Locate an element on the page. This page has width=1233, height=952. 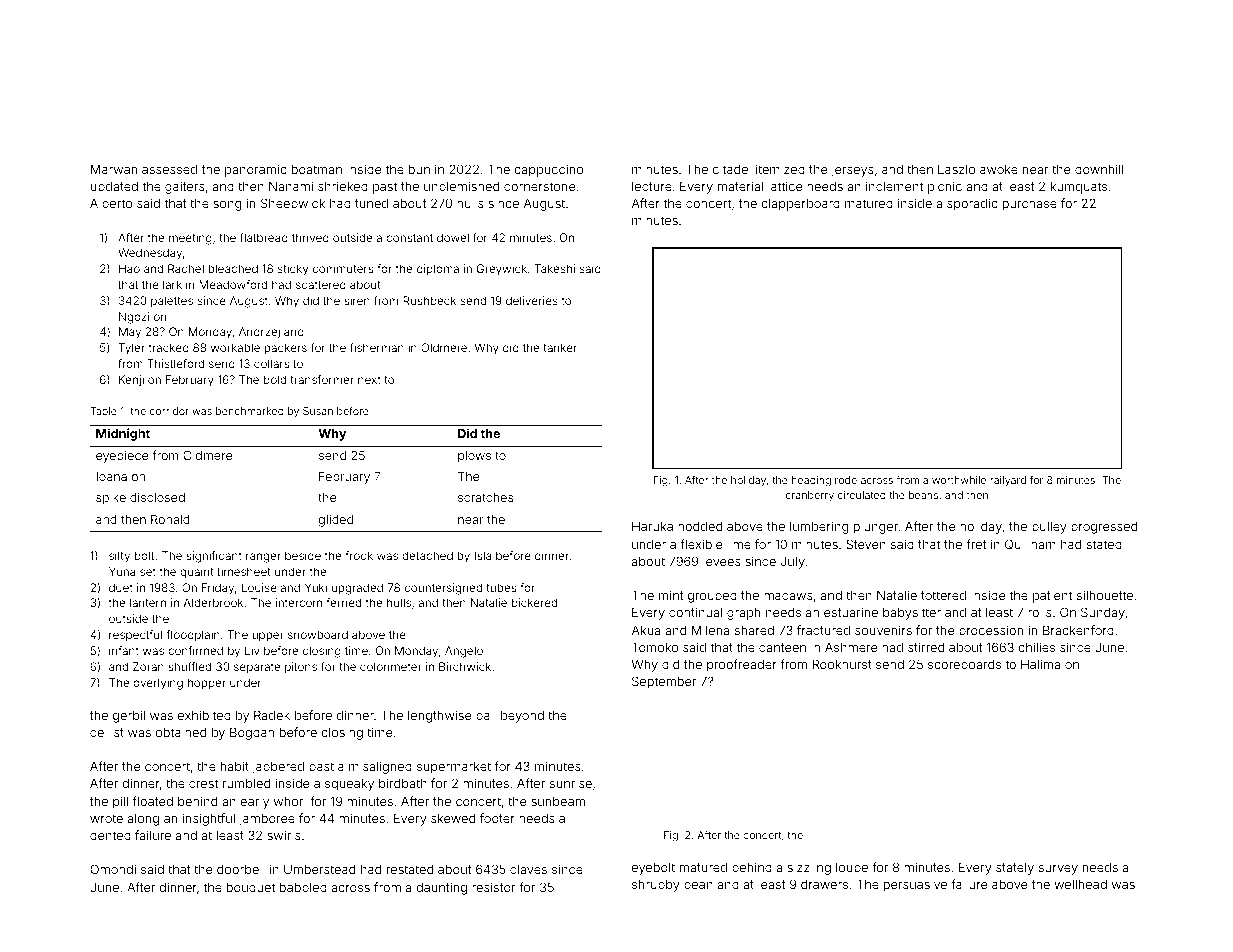
persuasive is located at coordinates (915, 886).
